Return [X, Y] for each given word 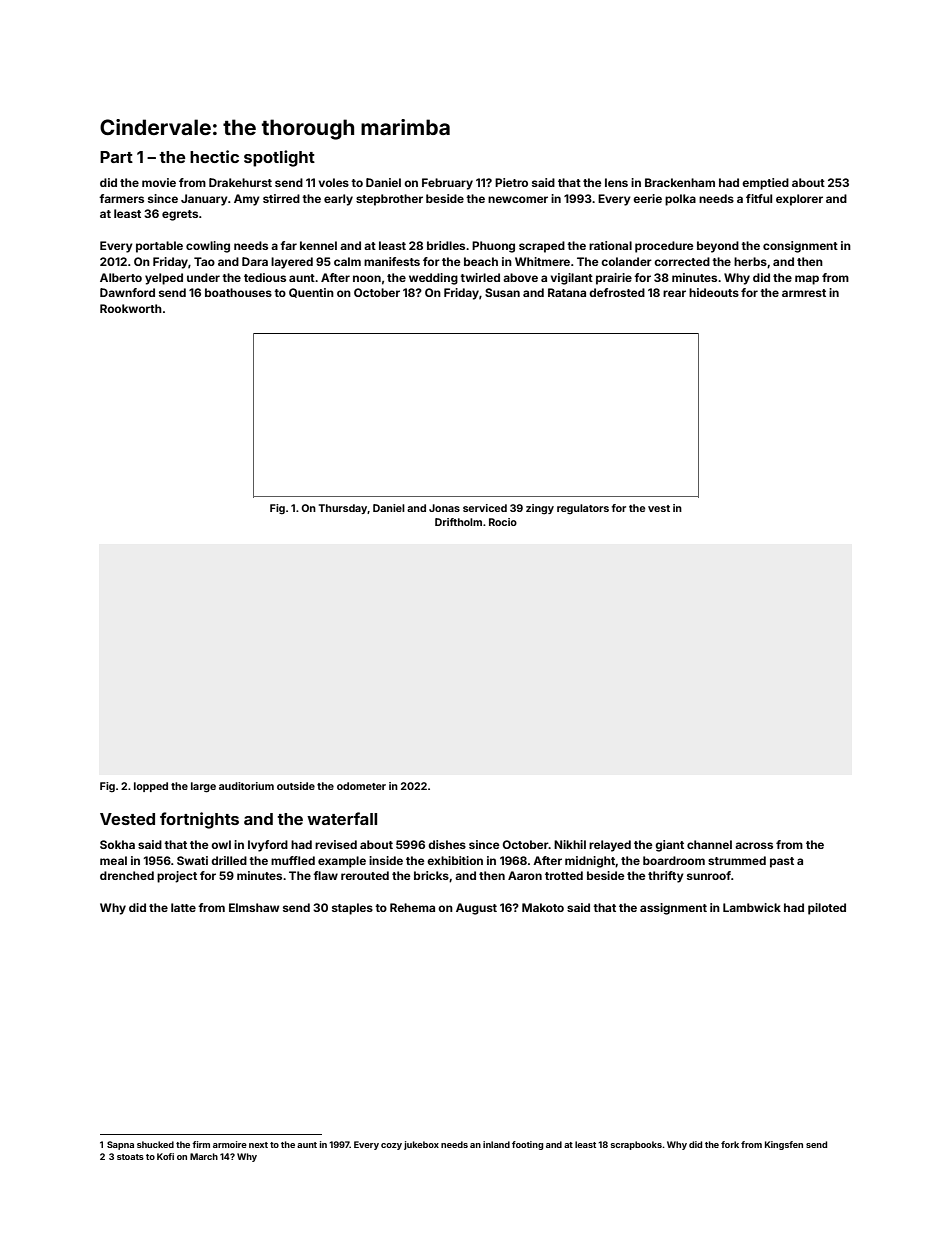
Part [116, 157]
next [258, 1145]
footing [527, 1145]
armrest [804, 293]
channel [709, 844]
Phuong [493, 247]
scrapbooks [636, 1145]
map [807, 280]
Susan [502, 292]
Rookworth [131, 308]
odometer [361, 786]
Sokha [117, 844]
